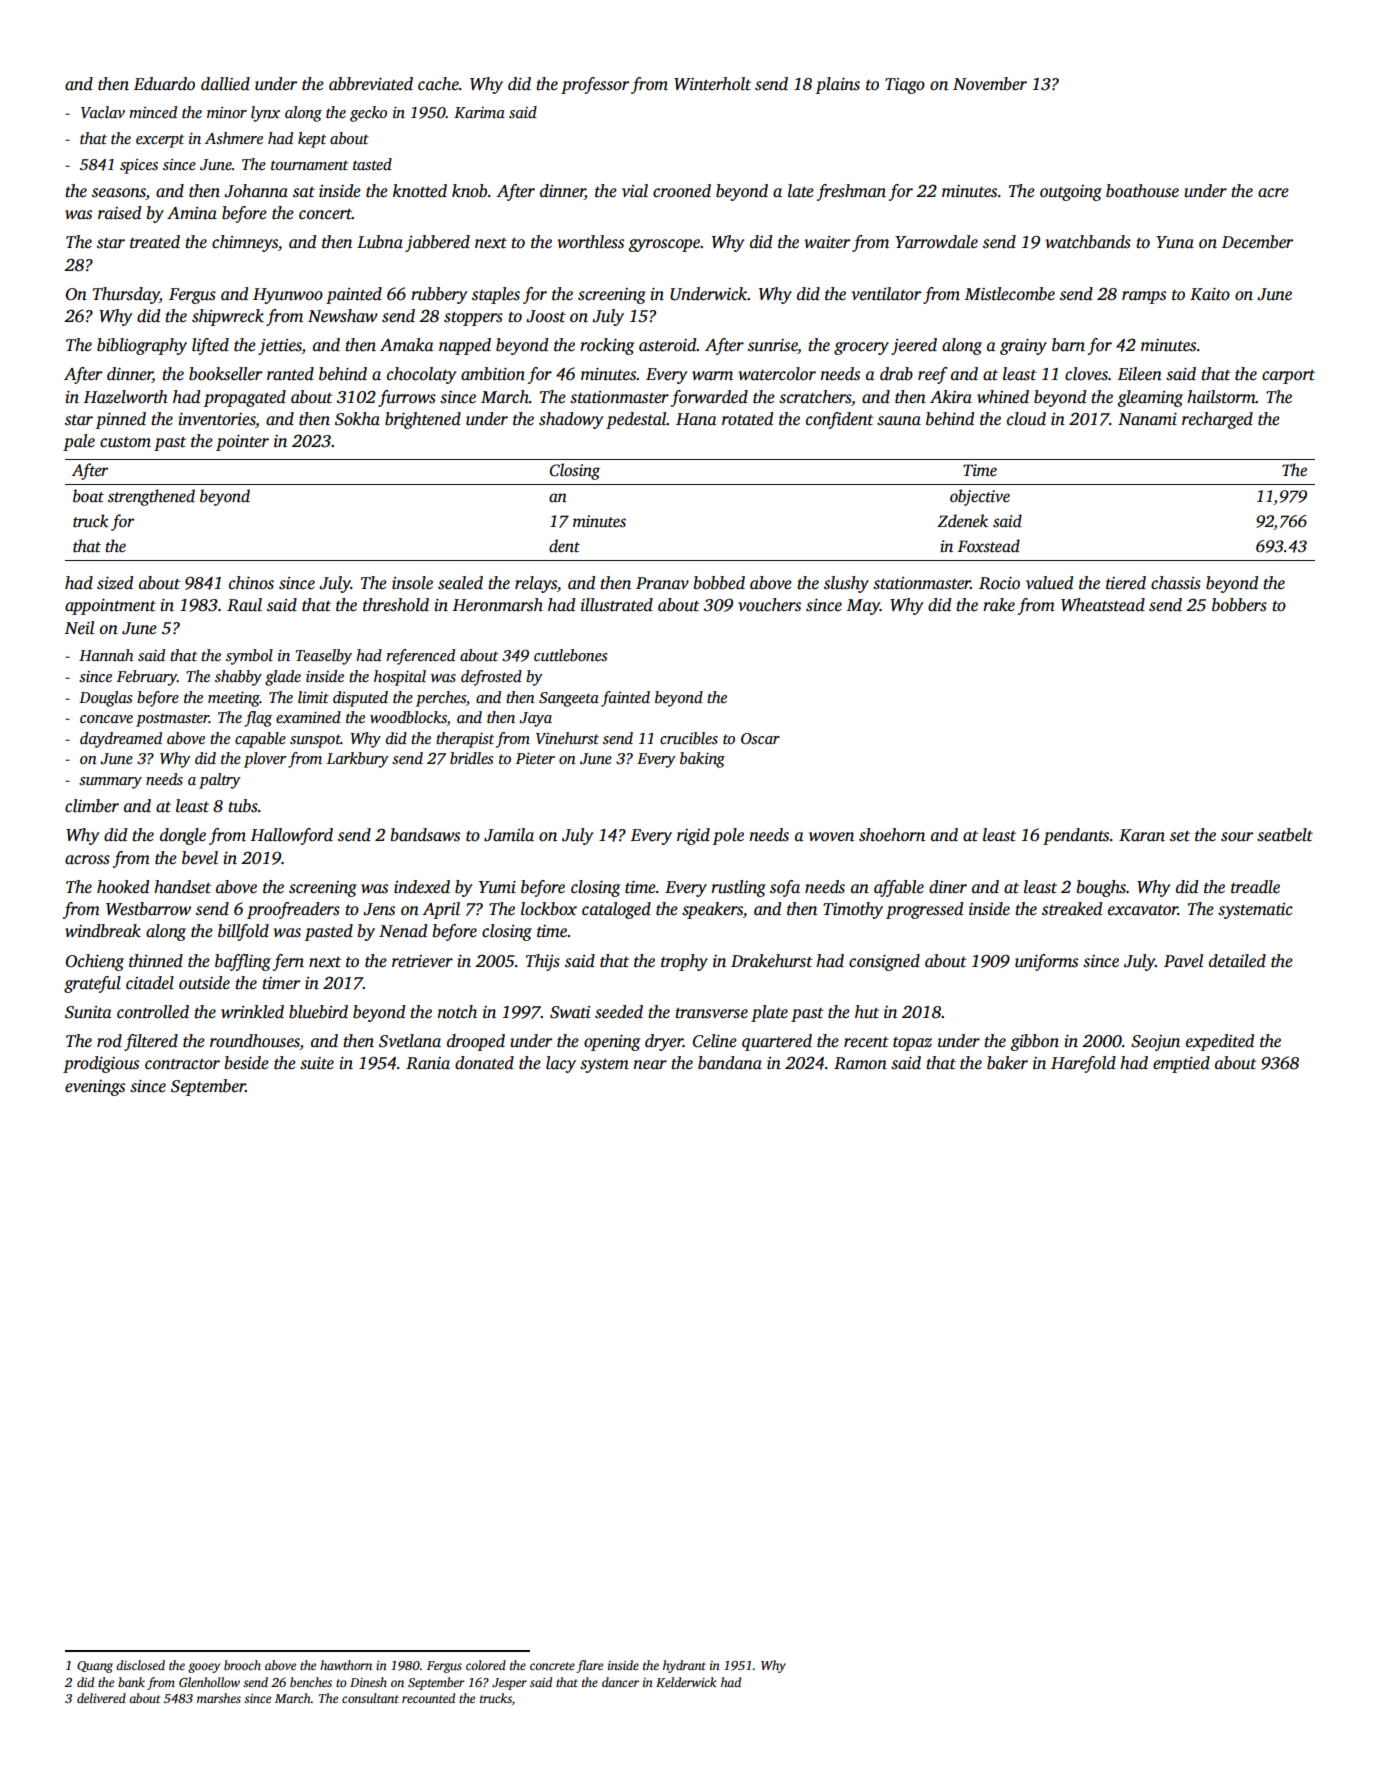  Describe the element at coordinates (589, 1666) in the screenshot. I see `flare` at that location.
